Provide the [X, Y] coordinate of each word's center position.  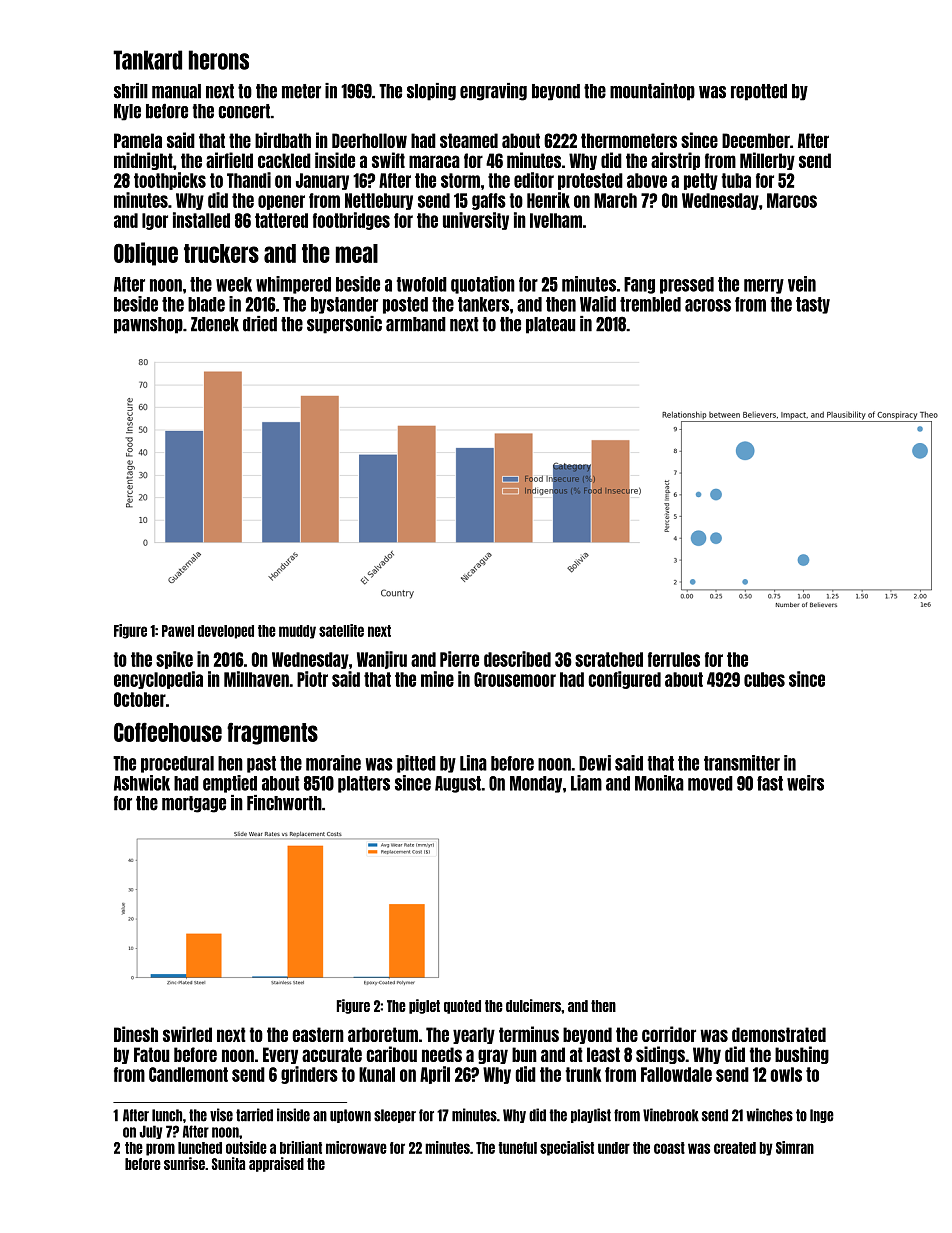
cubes [764, 679]
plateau [551, 325]
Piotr [312, 679]
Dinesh [136, 1034]
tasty [813, 305]
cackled [284, 160]
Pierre [459, 659]
